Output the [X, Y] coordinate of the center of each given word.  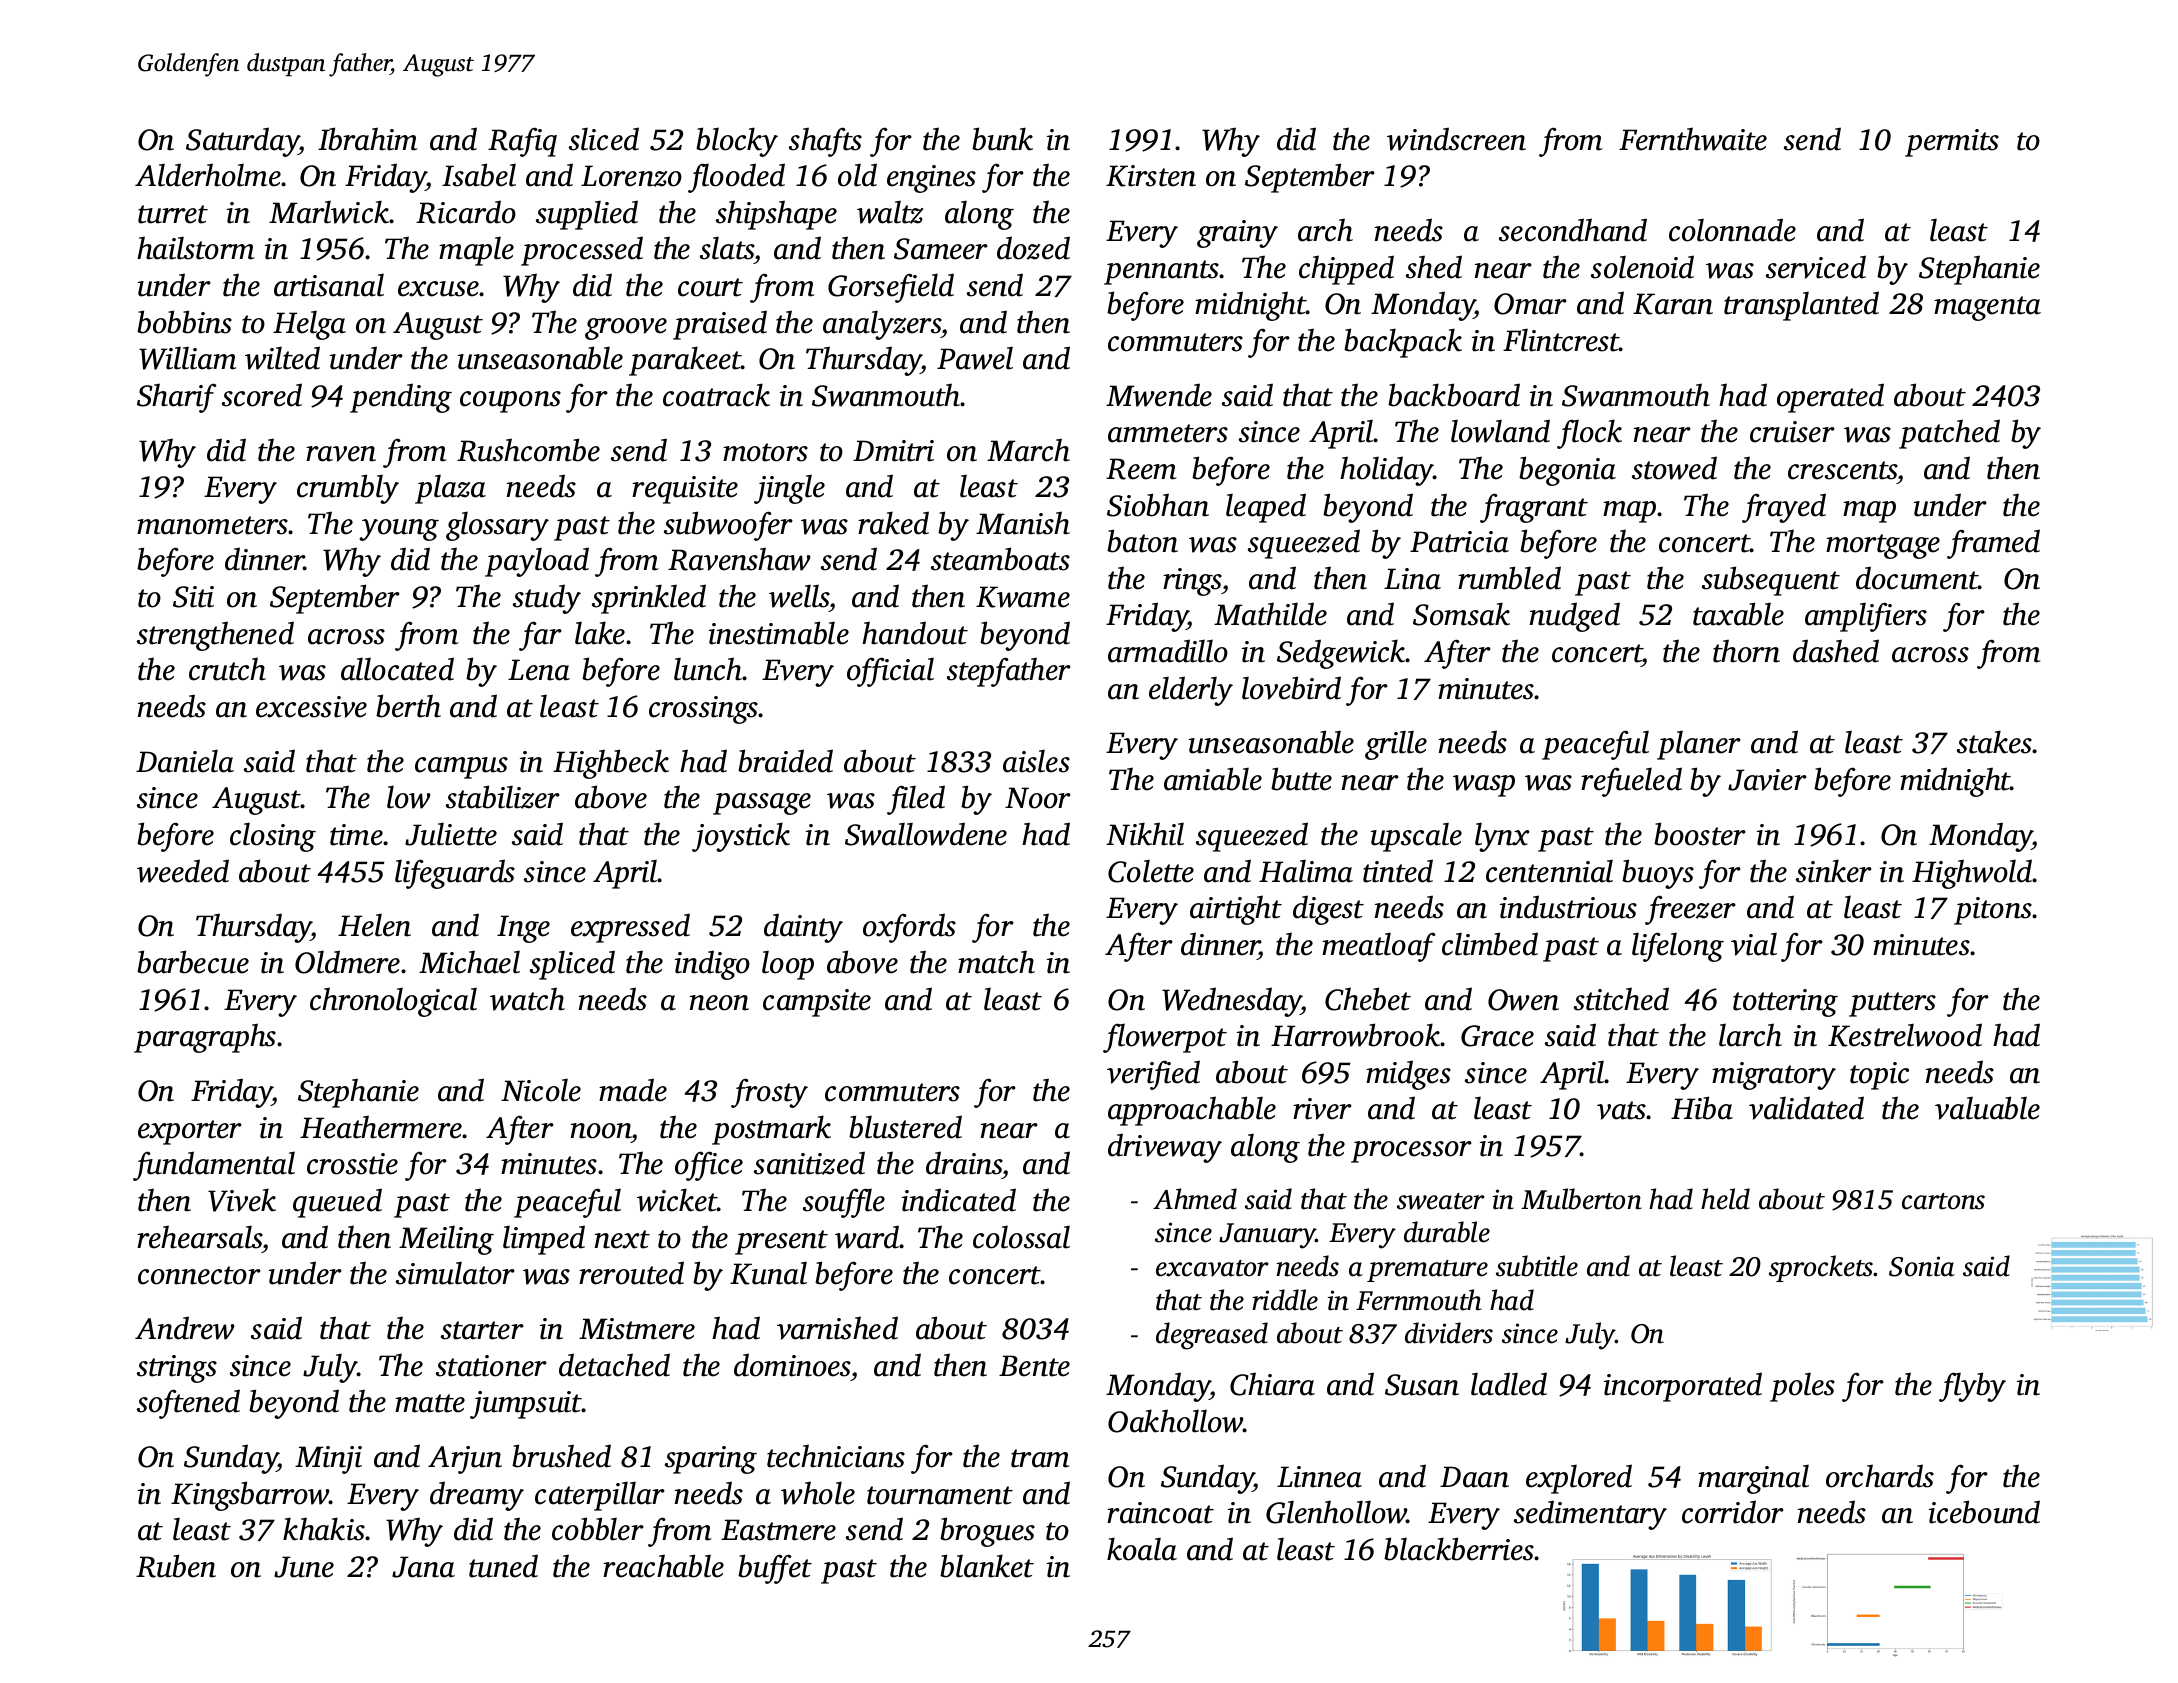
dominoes [792, 1365]
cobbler [598, 1529]
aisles [1036, 761]
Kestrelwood [1905, 1035]
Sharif [177, 398]
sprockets [1821, 1268]
